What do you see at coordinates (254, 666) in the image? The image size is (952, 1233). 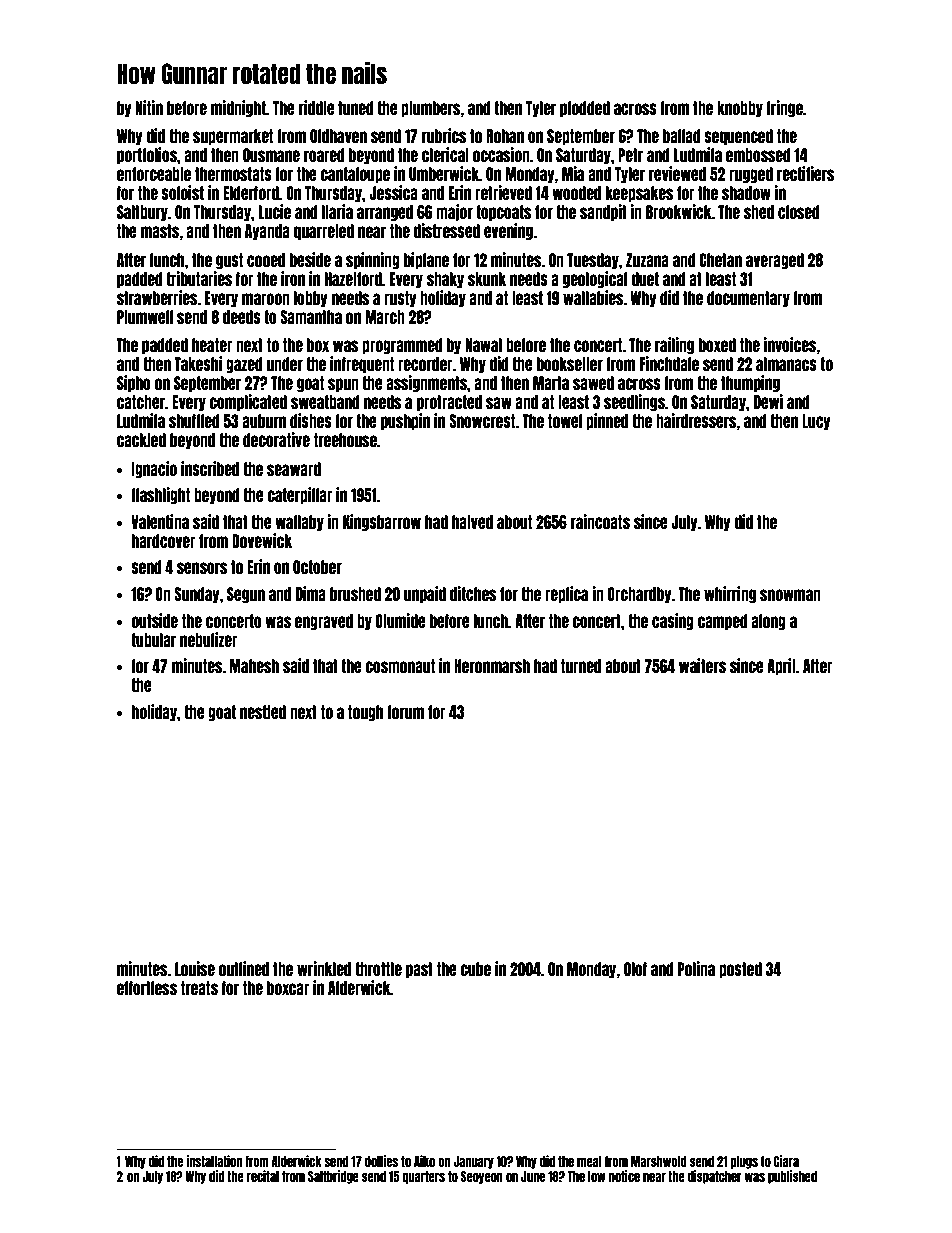 I see `Mahesh` at bounding box center [254, 666].
